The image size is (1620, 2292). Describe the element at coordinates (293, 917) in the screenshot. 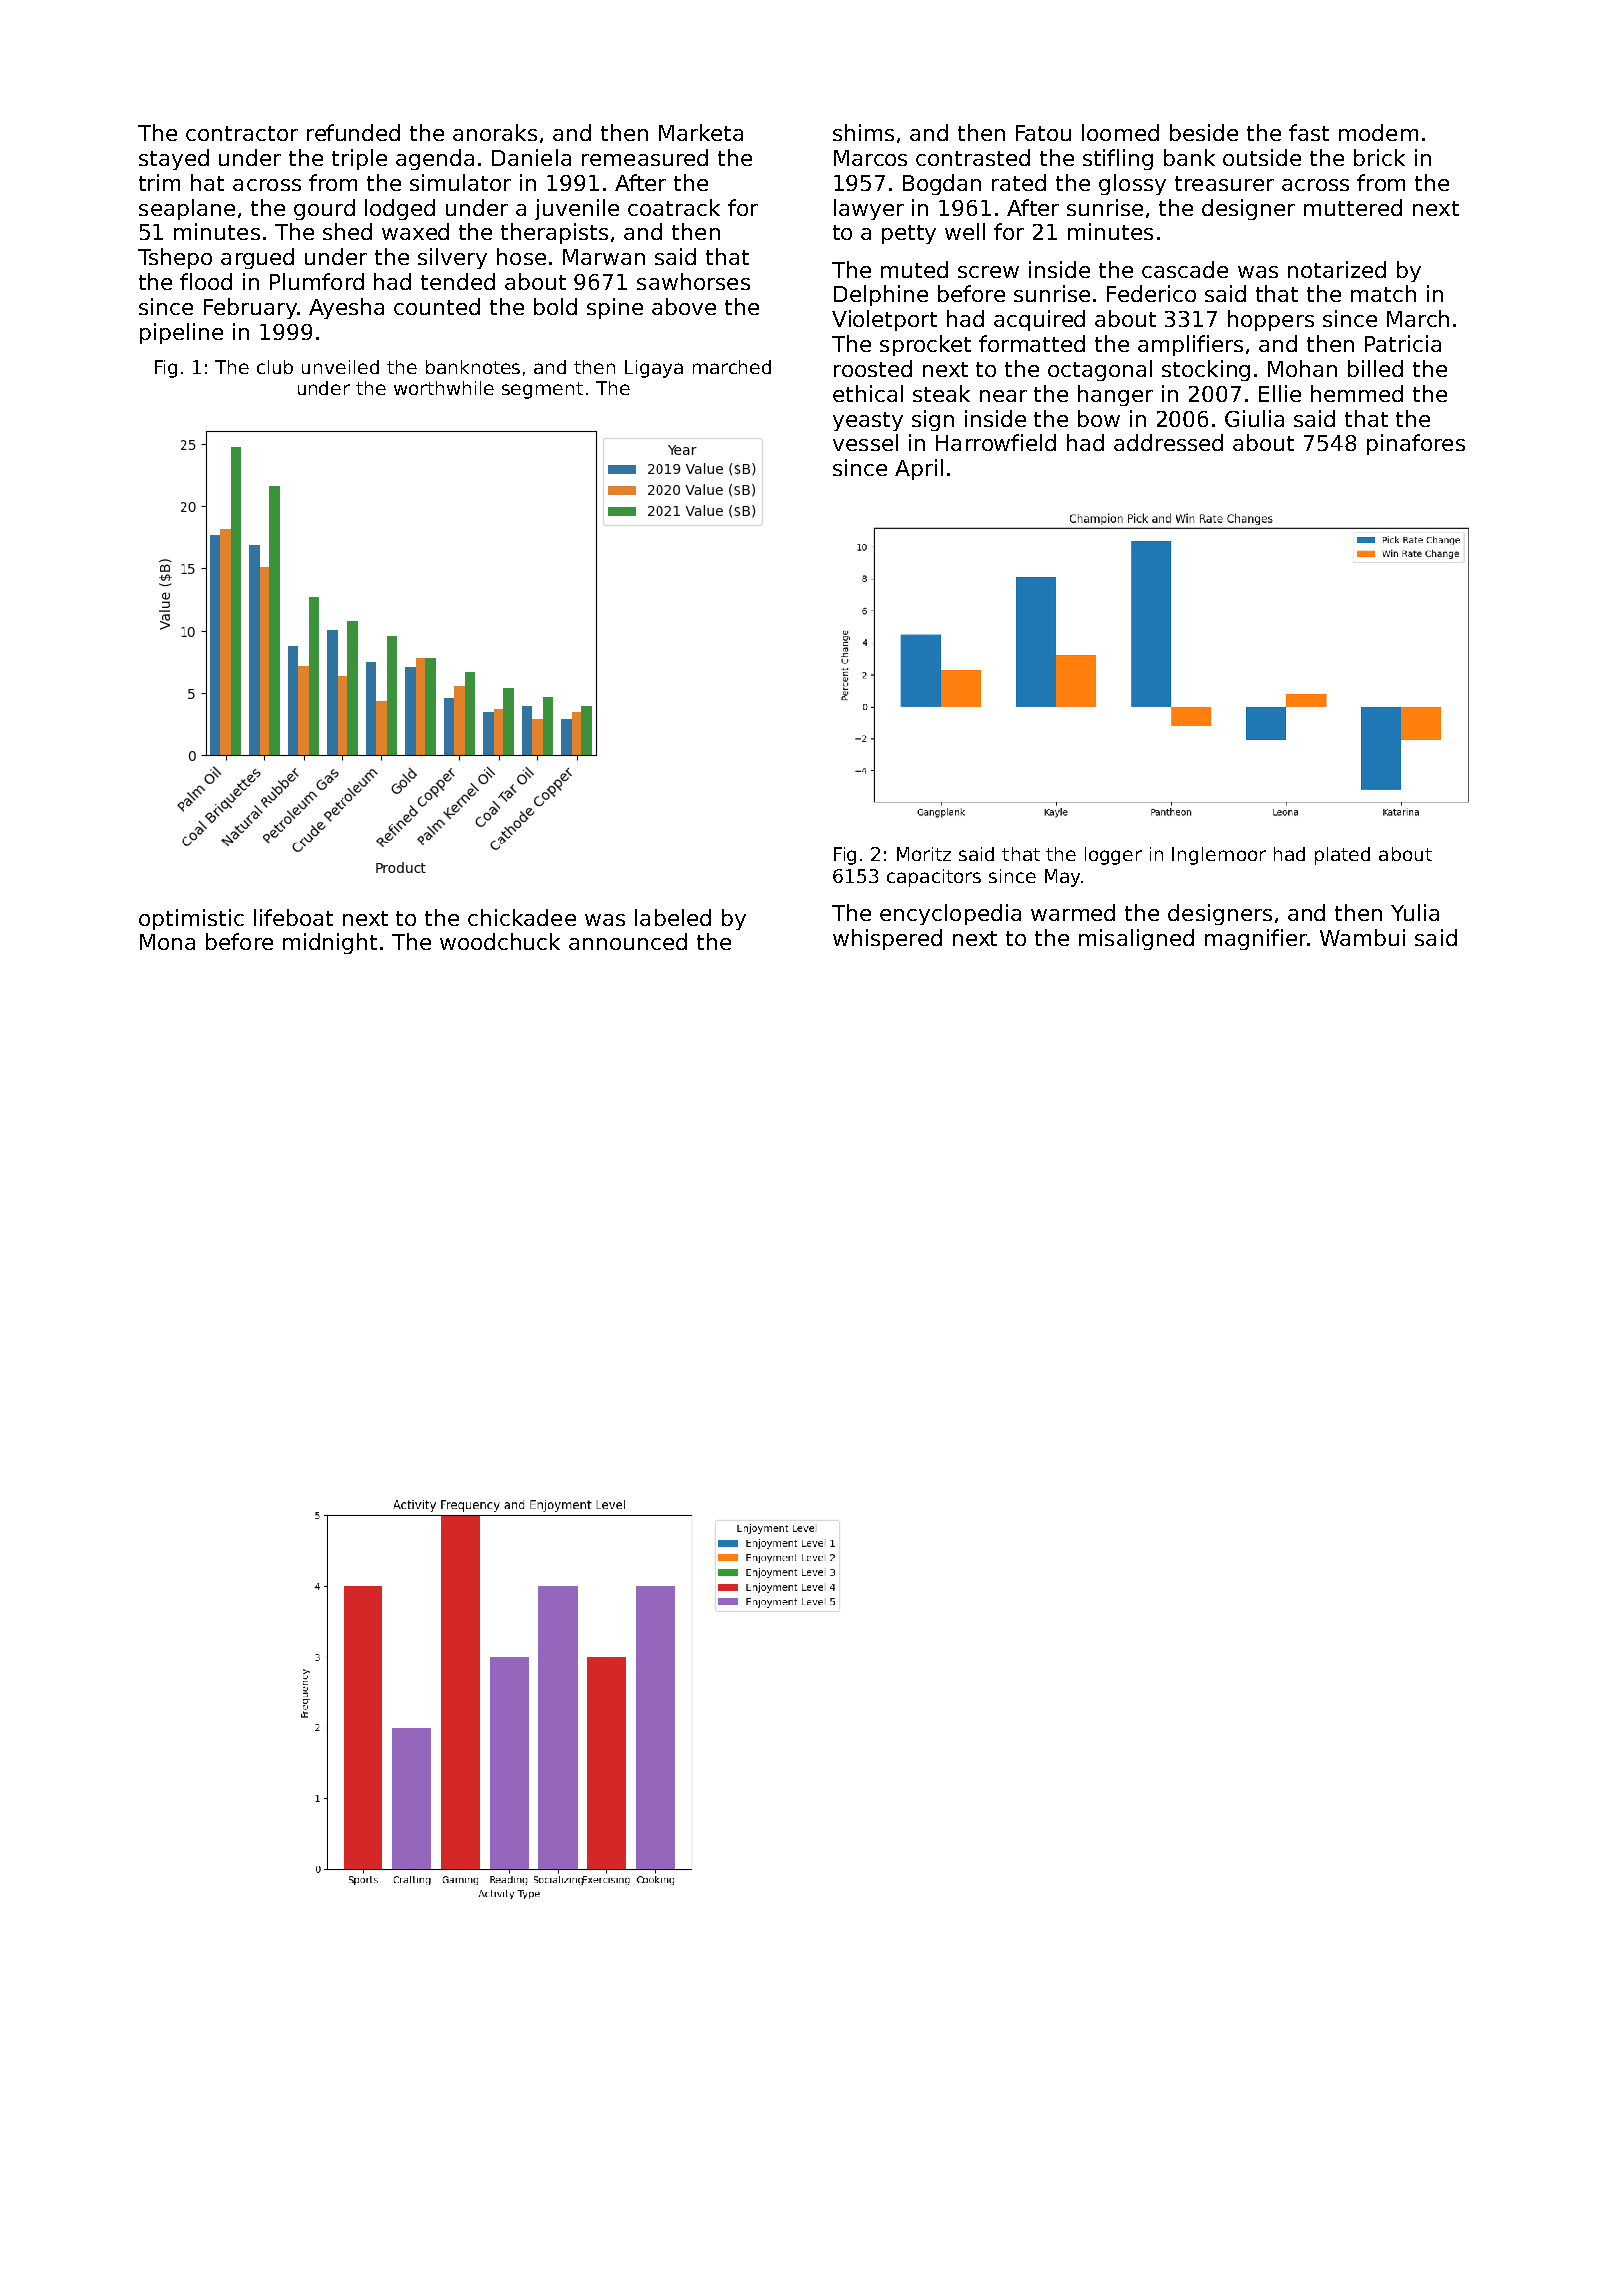

I see `lifeboat` at that location.
